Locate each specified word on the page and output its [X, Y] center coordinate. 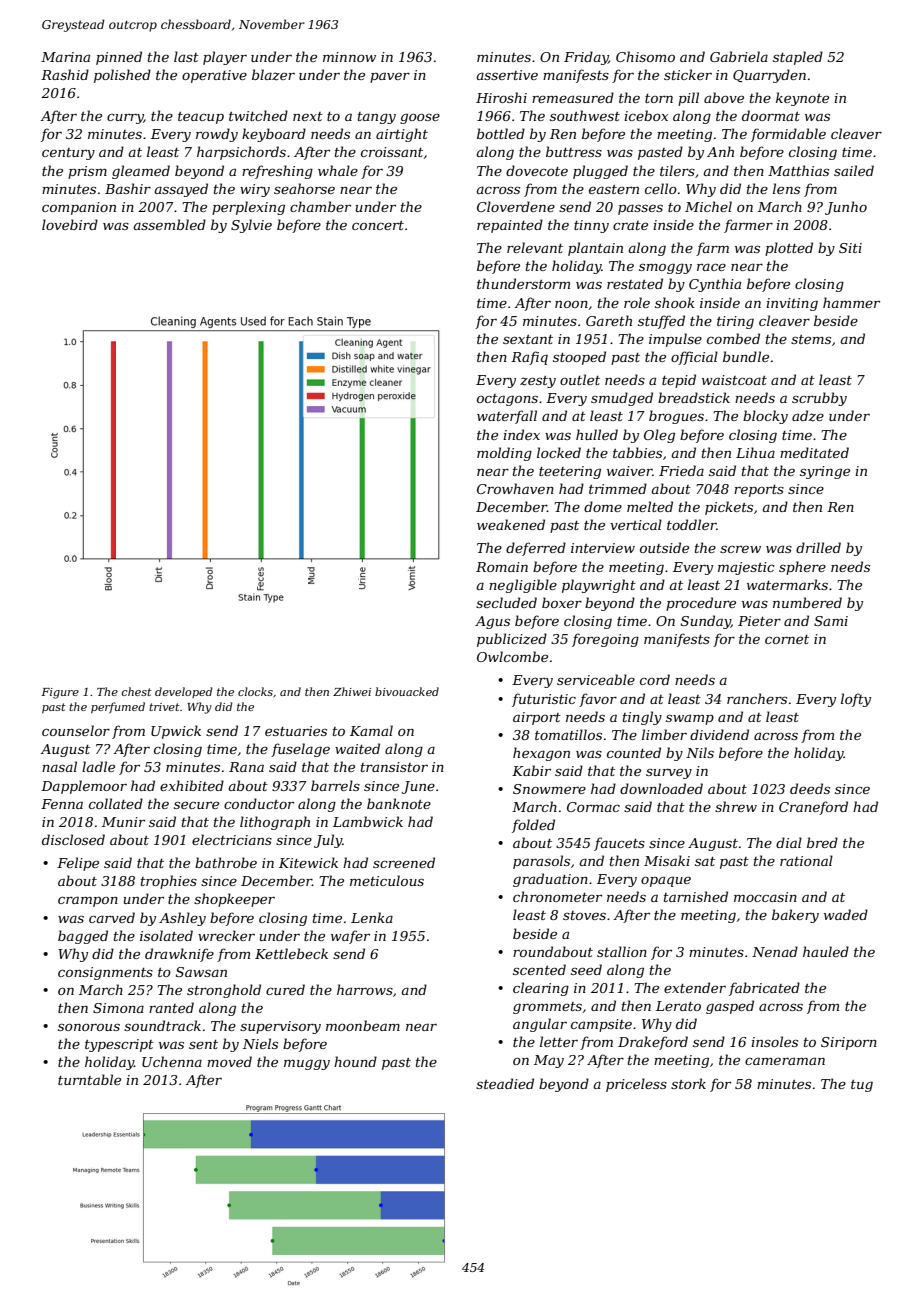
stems [811, 339]
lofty [856, 700]
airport [537, 718]
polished [122, 76]
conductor [259, 803]
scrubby [819, 399]
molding [504, 454]
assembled [169, 224]
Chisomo [645, 56]
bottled [501, 133]
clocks [255, 691]
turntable [89, 1079]
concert [378, 225]
